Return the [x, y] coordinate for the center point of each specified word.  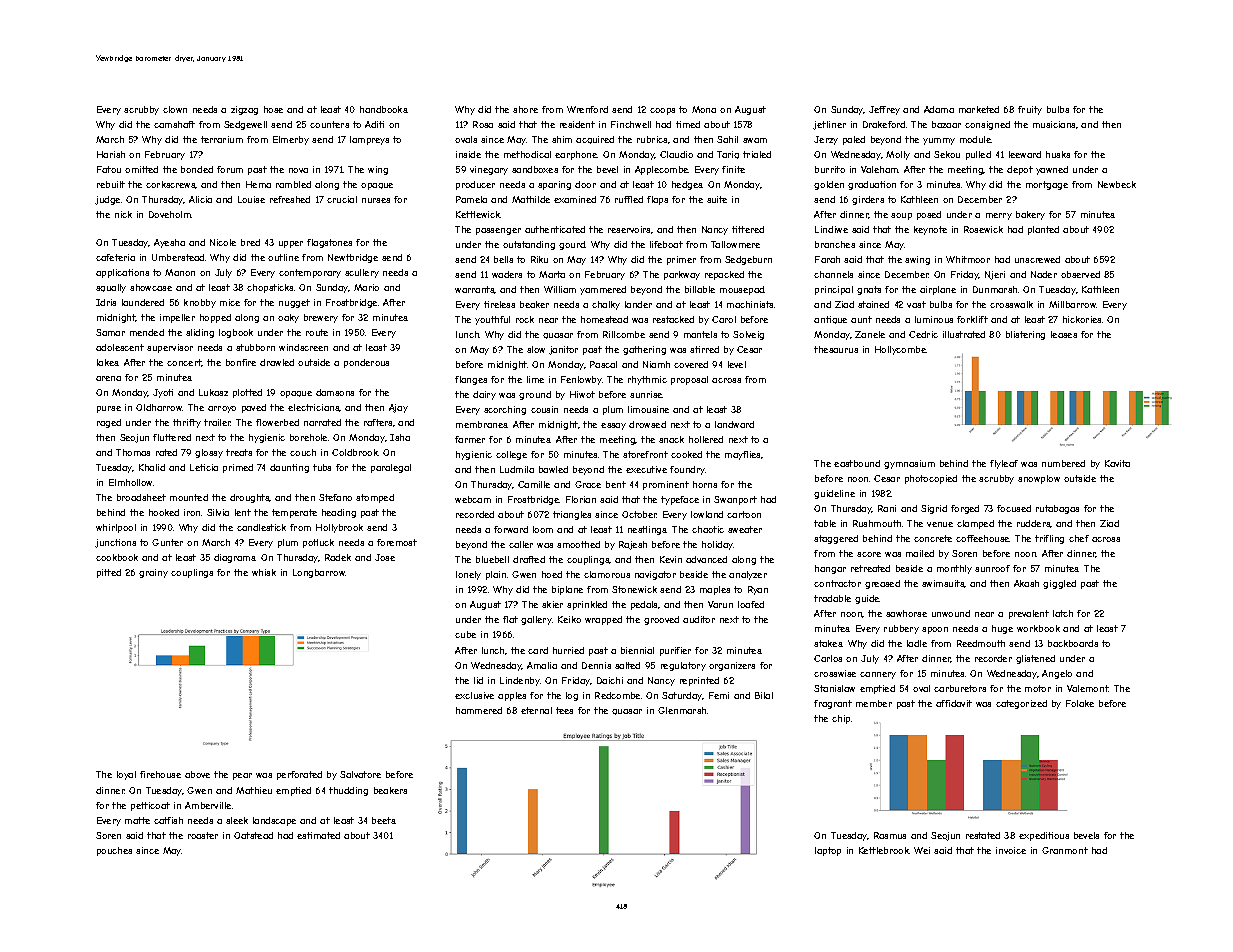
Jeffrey [884, 110]
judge [107, 200]
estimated [318, 835]
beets [384, 820]
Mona [704, 109]
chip [841, 719]
